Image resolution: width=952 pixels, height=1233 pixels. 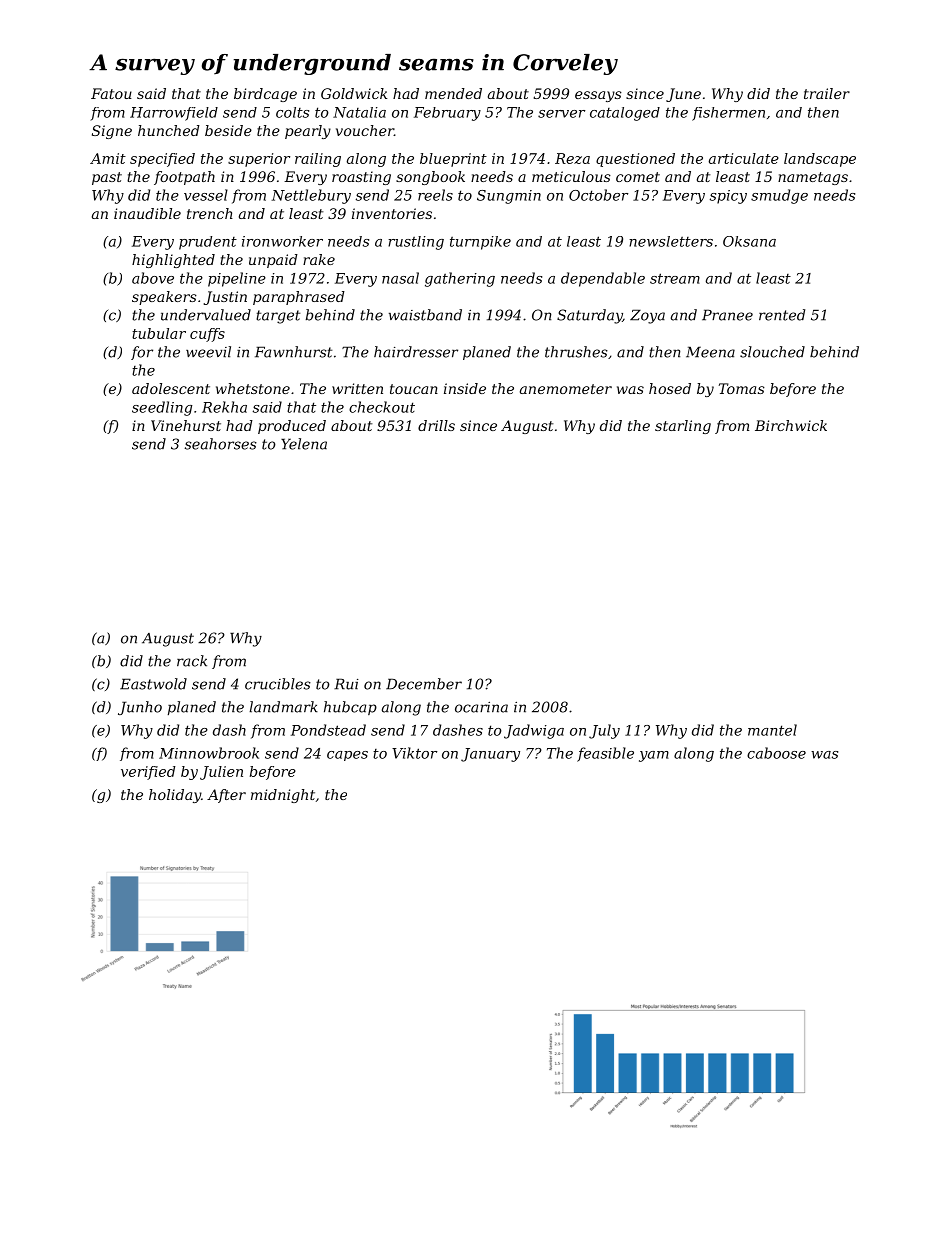 I want to click on verified, so click(x=148, y=773).
